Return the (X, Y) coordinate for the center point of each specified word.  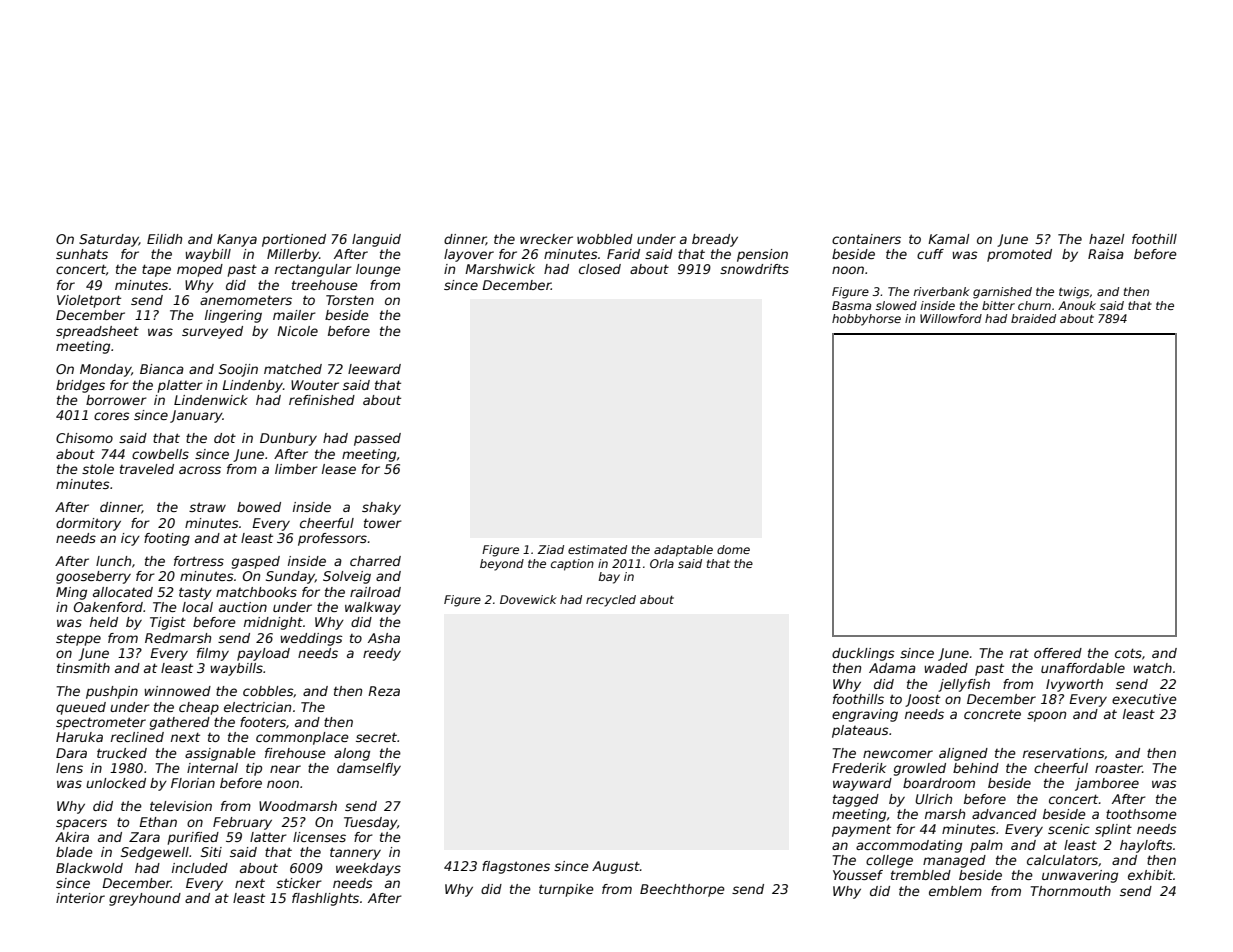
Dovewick (528, 599)
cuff (930, 254)
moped (200, 270)
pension (762, 255)
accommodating (909, 846)
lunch (113, 561)
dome (733, 549)
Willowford (951, 318)
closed (600, 269)
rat (1019, 653)
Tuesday (370, 823)
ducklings (863, 654)
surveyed (212, 332)
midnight (273, 623)
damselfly (369, 769)
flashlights (325, 899)
